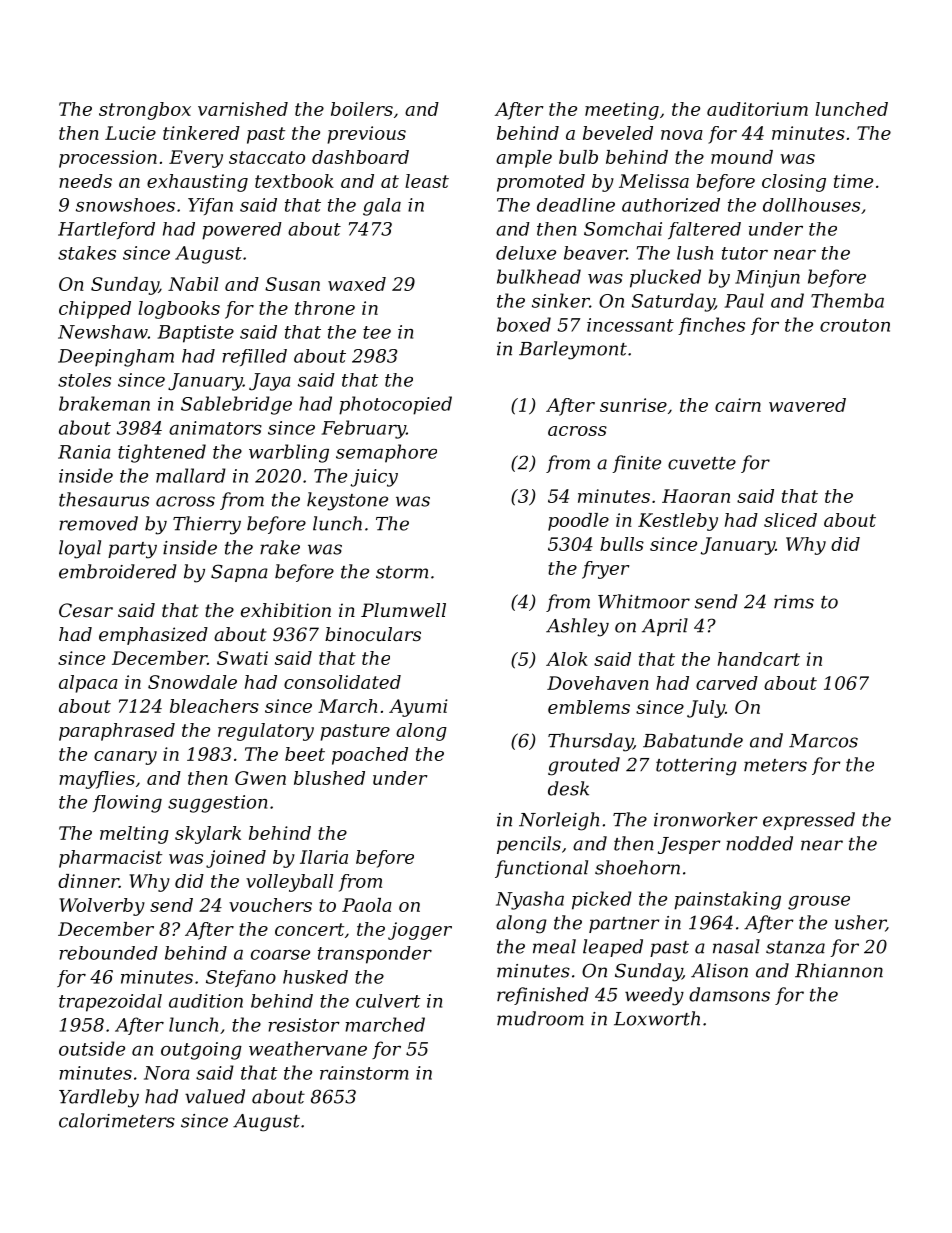  I want to click on photocopied, so click(395, 405).
